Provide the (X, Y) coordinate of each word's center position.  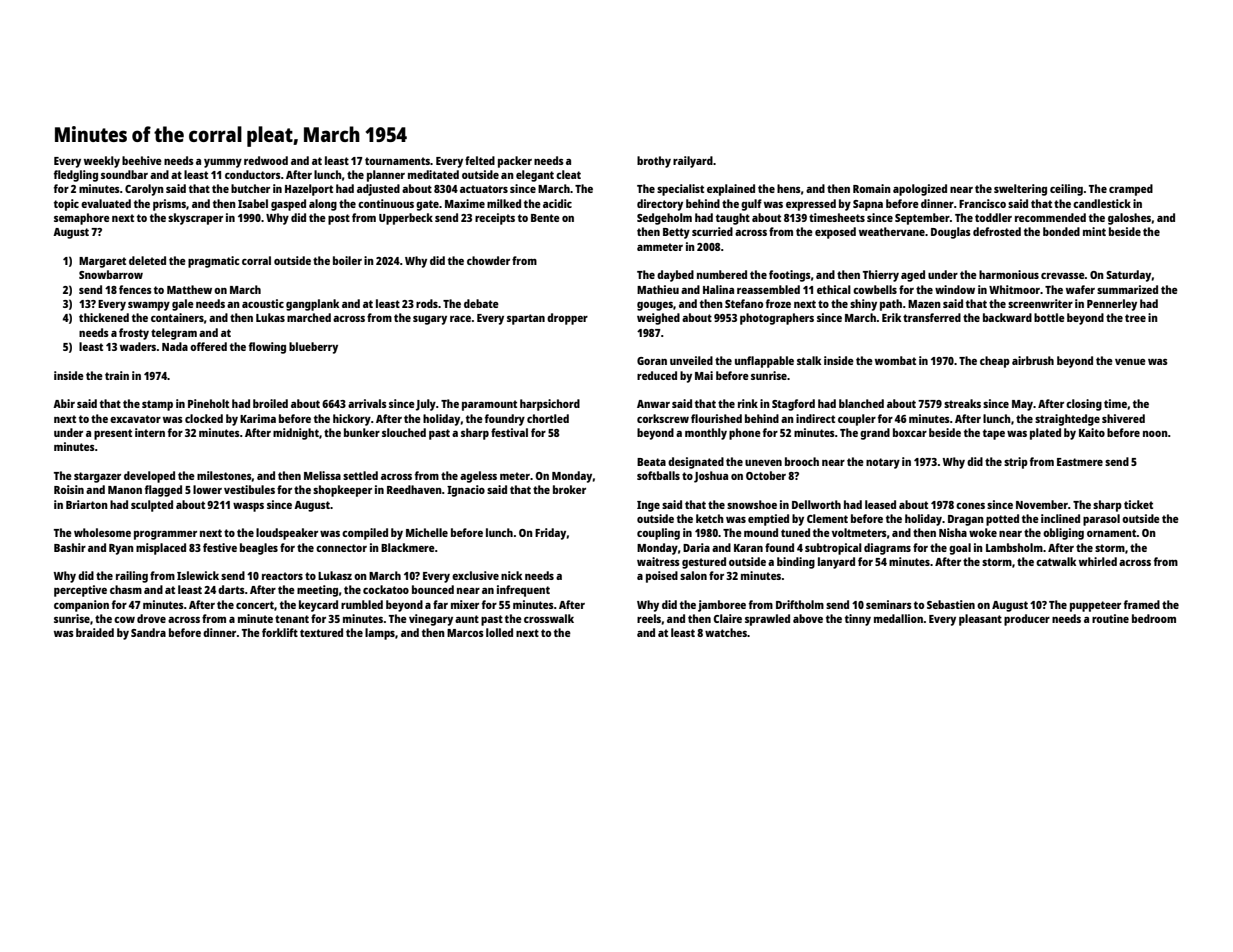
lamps (380, 634)
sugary (430, 320)
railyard (693, 162)
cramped (1131, 190)
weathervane (892, 231)
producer (1027, 620)
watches (726, 632)
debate (481, 303)
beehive (142, 160)
